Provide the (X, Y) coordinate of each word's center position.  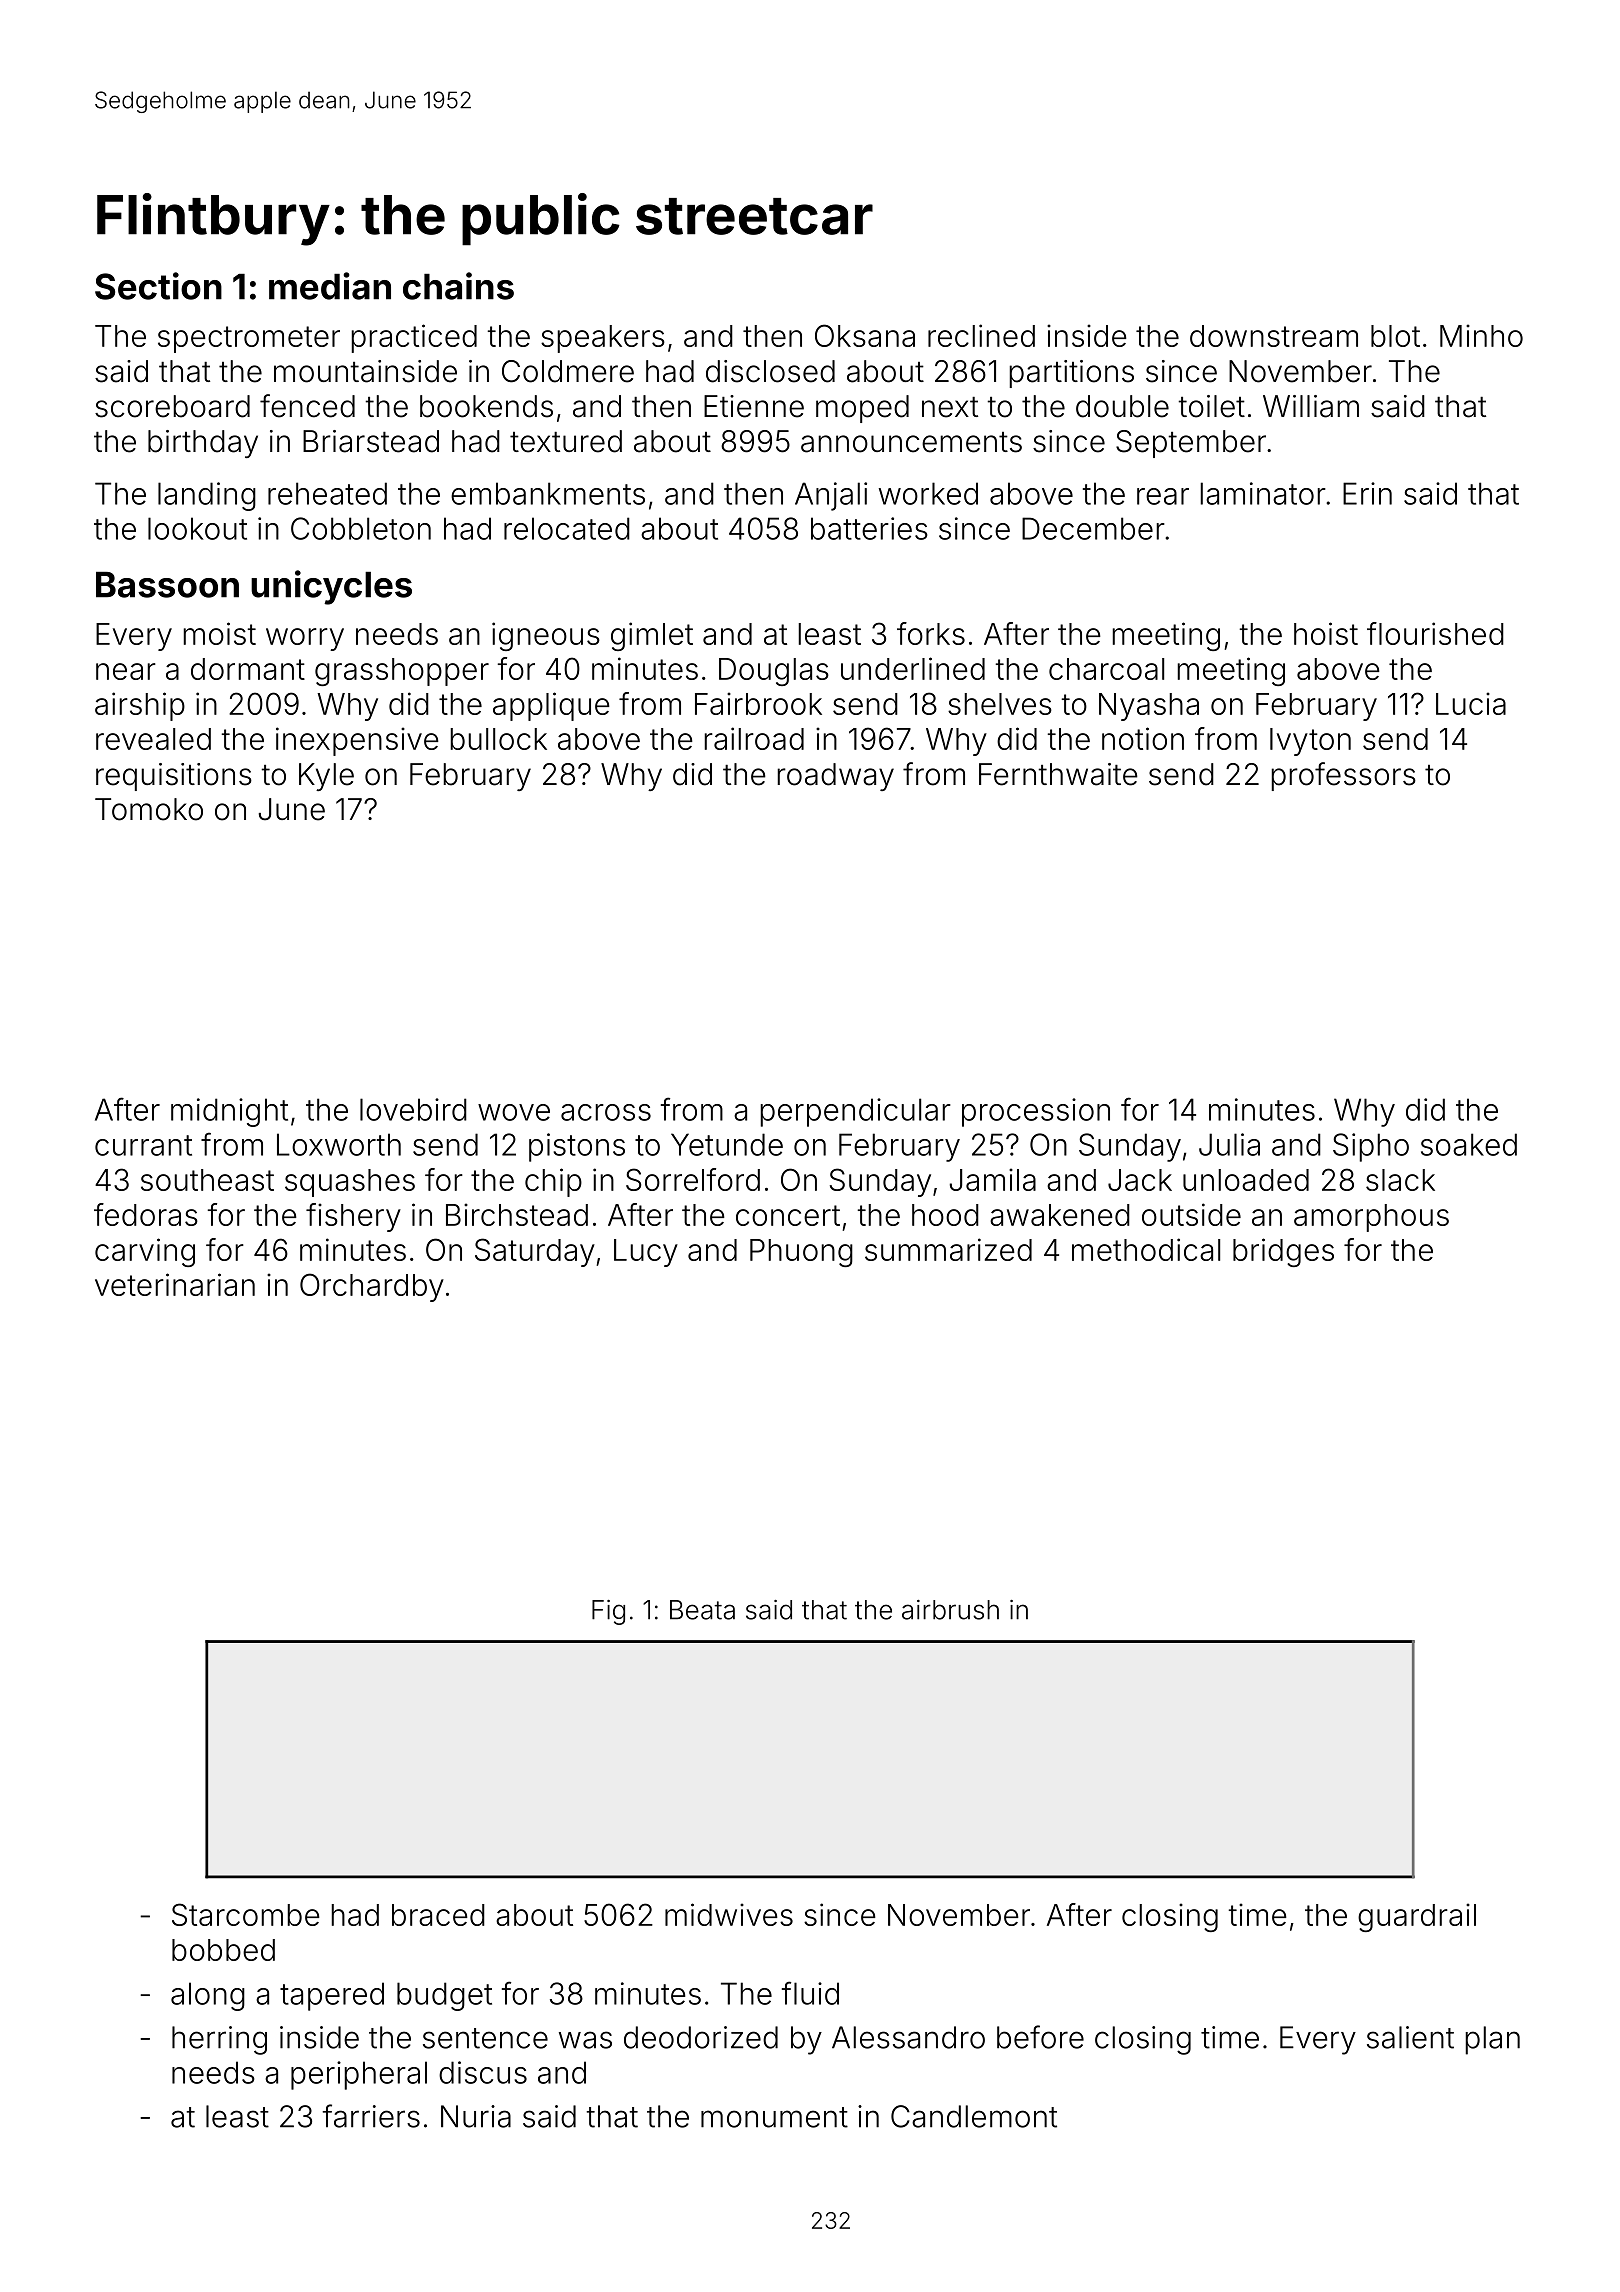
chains (458, 286)
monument (774, 2117)
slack (1400, 1180)
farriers (371, 2116)
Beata (702, 1610)
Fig (608, 1612)
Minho (1481, 335)
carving (145, 1252)
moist (219, 633)
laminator (1263, 493)
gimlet (652, 636)
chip (553, 1182)
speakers (603, 339)
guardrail (1417, 1917)
